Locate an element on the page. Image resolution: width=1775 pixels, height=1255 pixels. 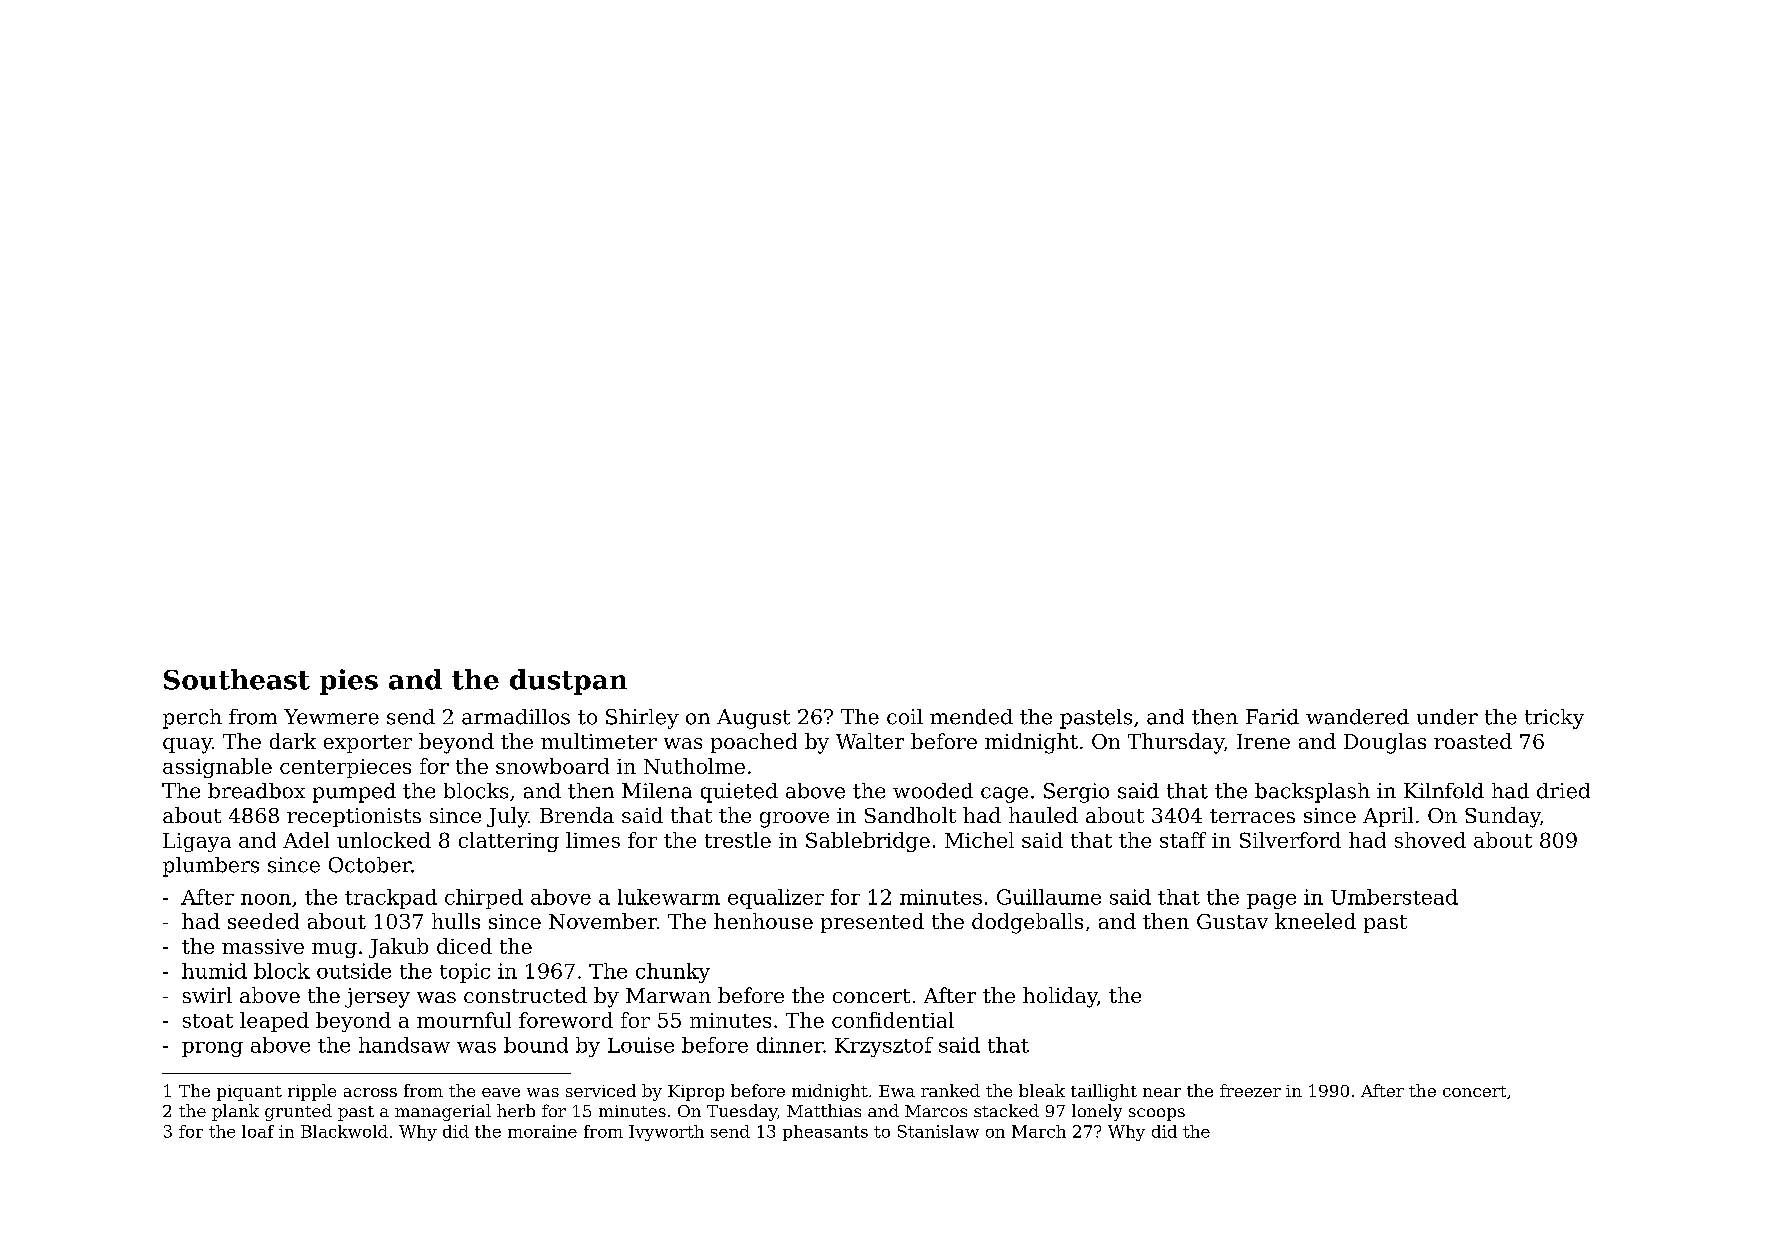
coil is located at coordinates (905, 717).
